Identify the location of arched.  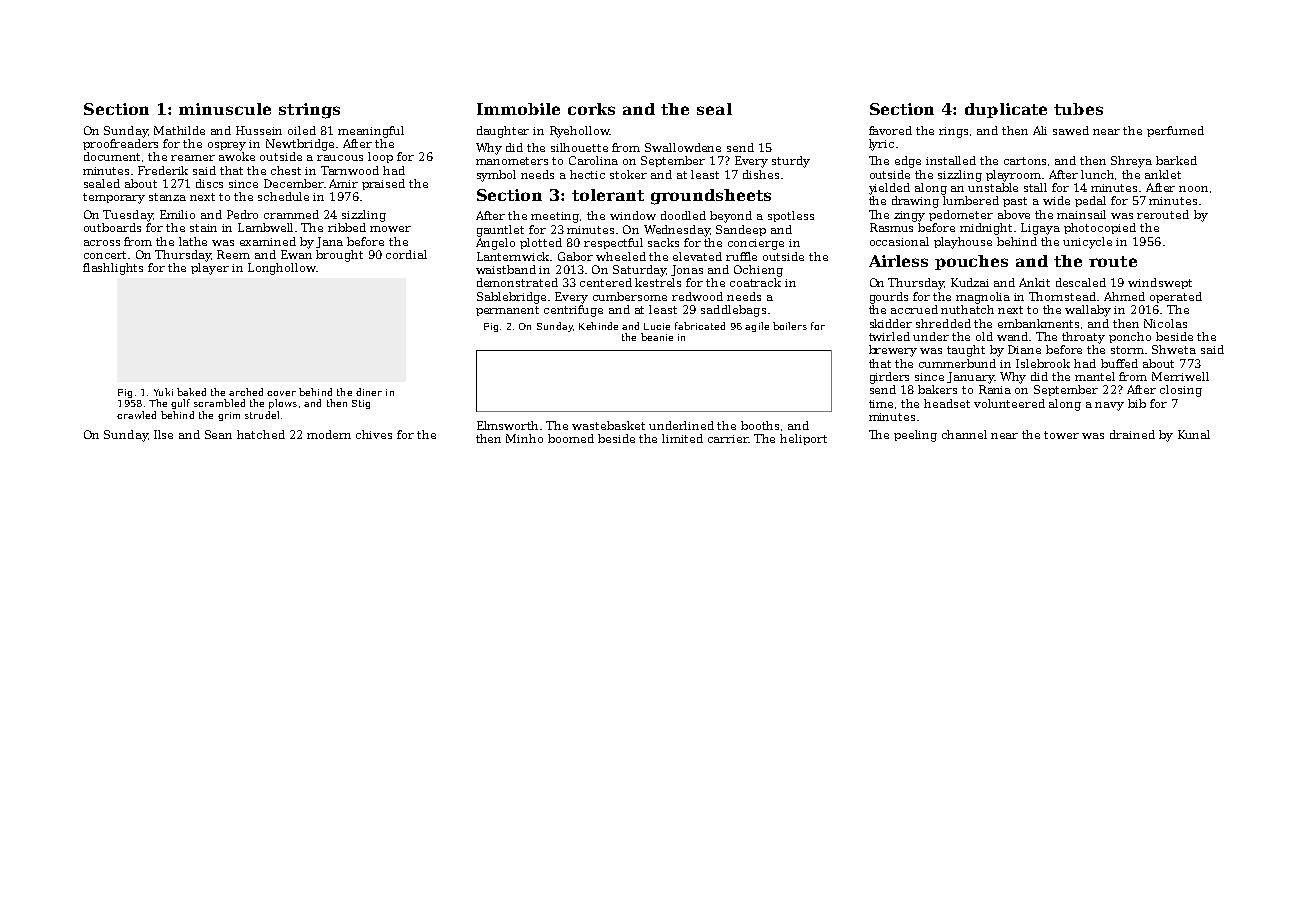
(246, 392).
